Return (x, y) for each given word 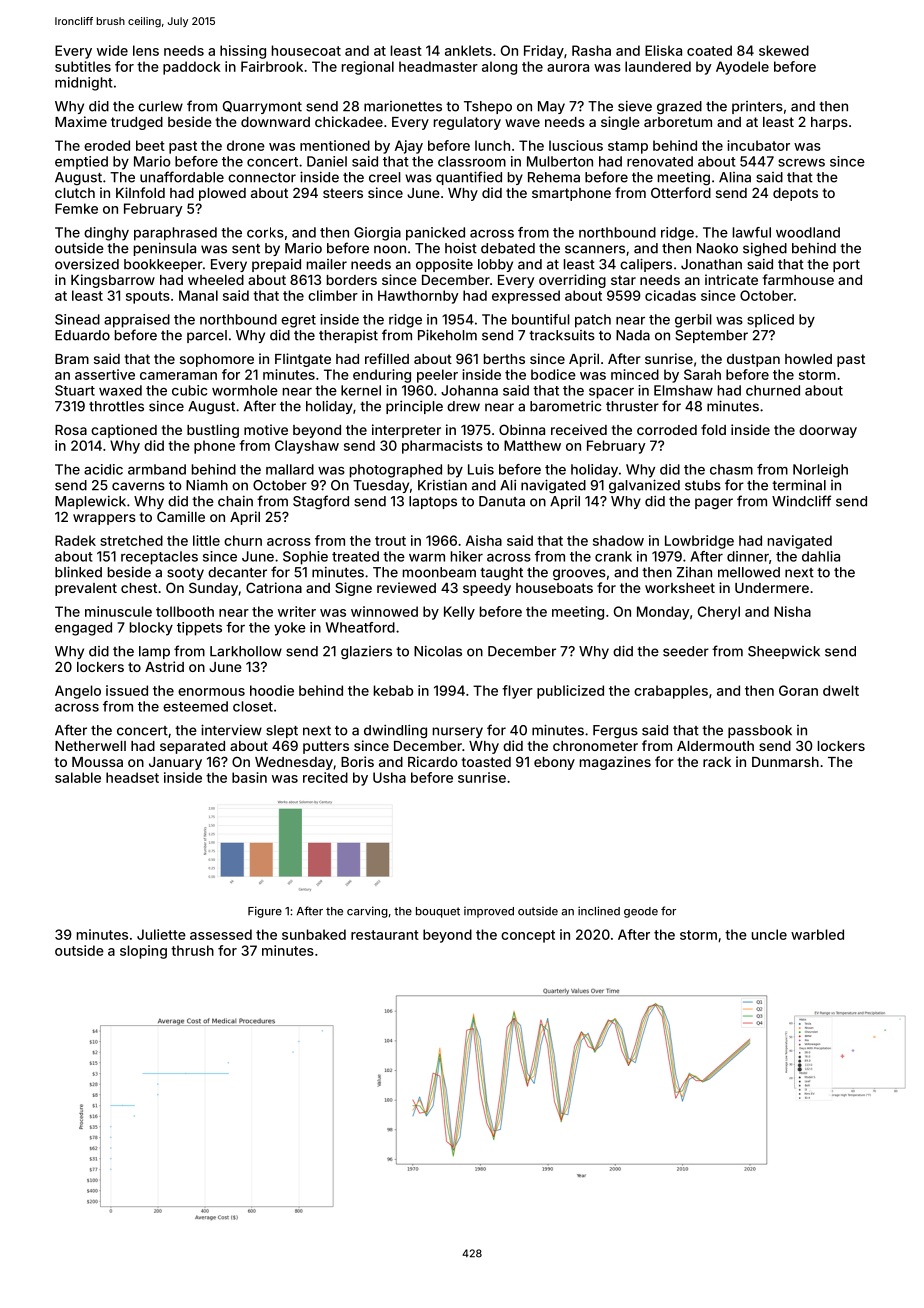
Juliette (161, 934)
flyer (517, 692)
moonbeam (439, 572)
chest (139, 588)
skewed (784, 50)
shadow (618, 540)
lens (146, 50)
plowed (222, 194)
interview (231, 730)
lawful (752, 232)
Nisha (792, 611)
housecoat (306, 50)
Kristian (442, 485)
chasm (731, 469)
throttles (116, 406)
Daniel (327, 161)
